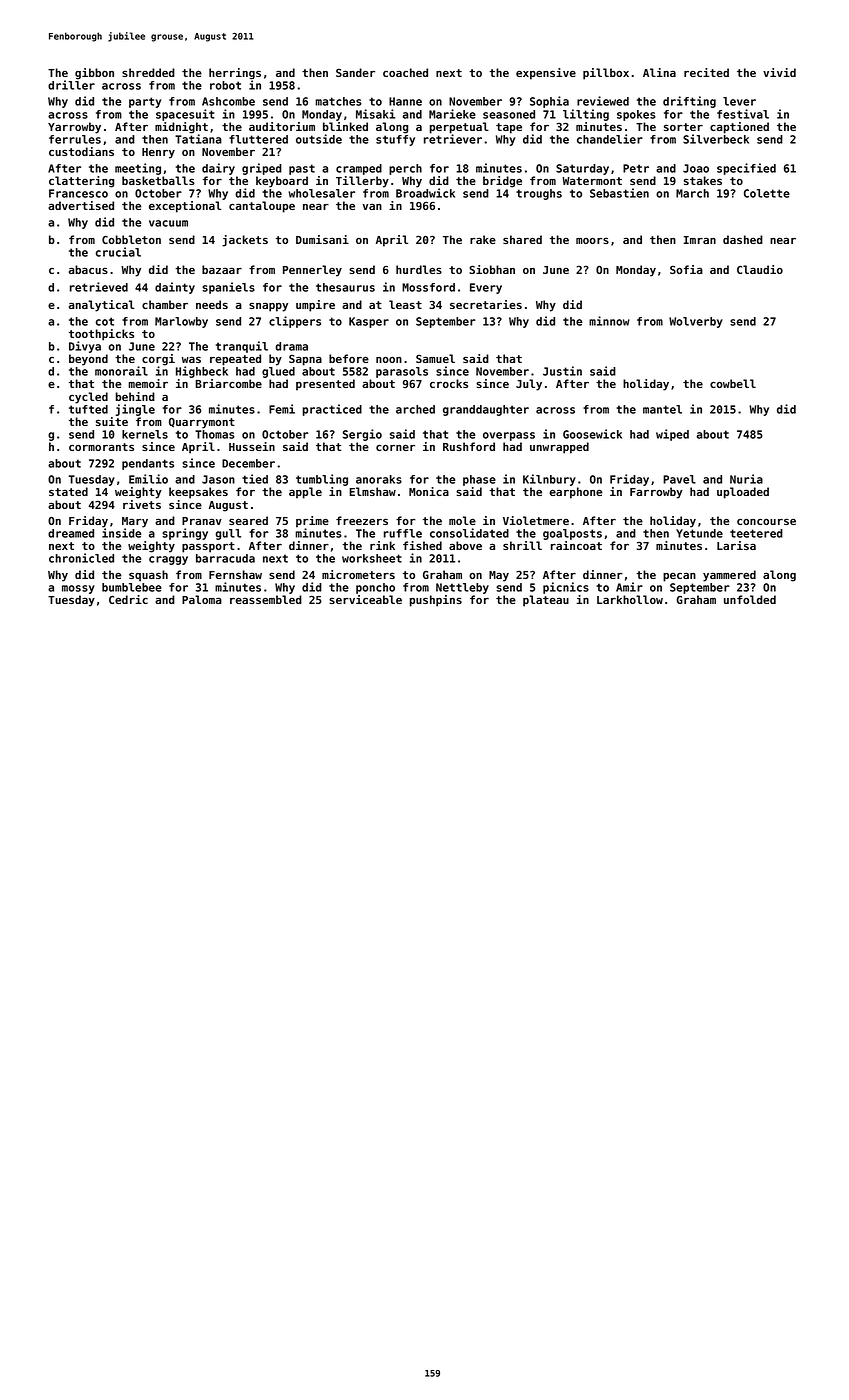 The image size is (849, 1400). Describe the element at coordinates (453, 139) in the document. I see `retriever` at that location.
